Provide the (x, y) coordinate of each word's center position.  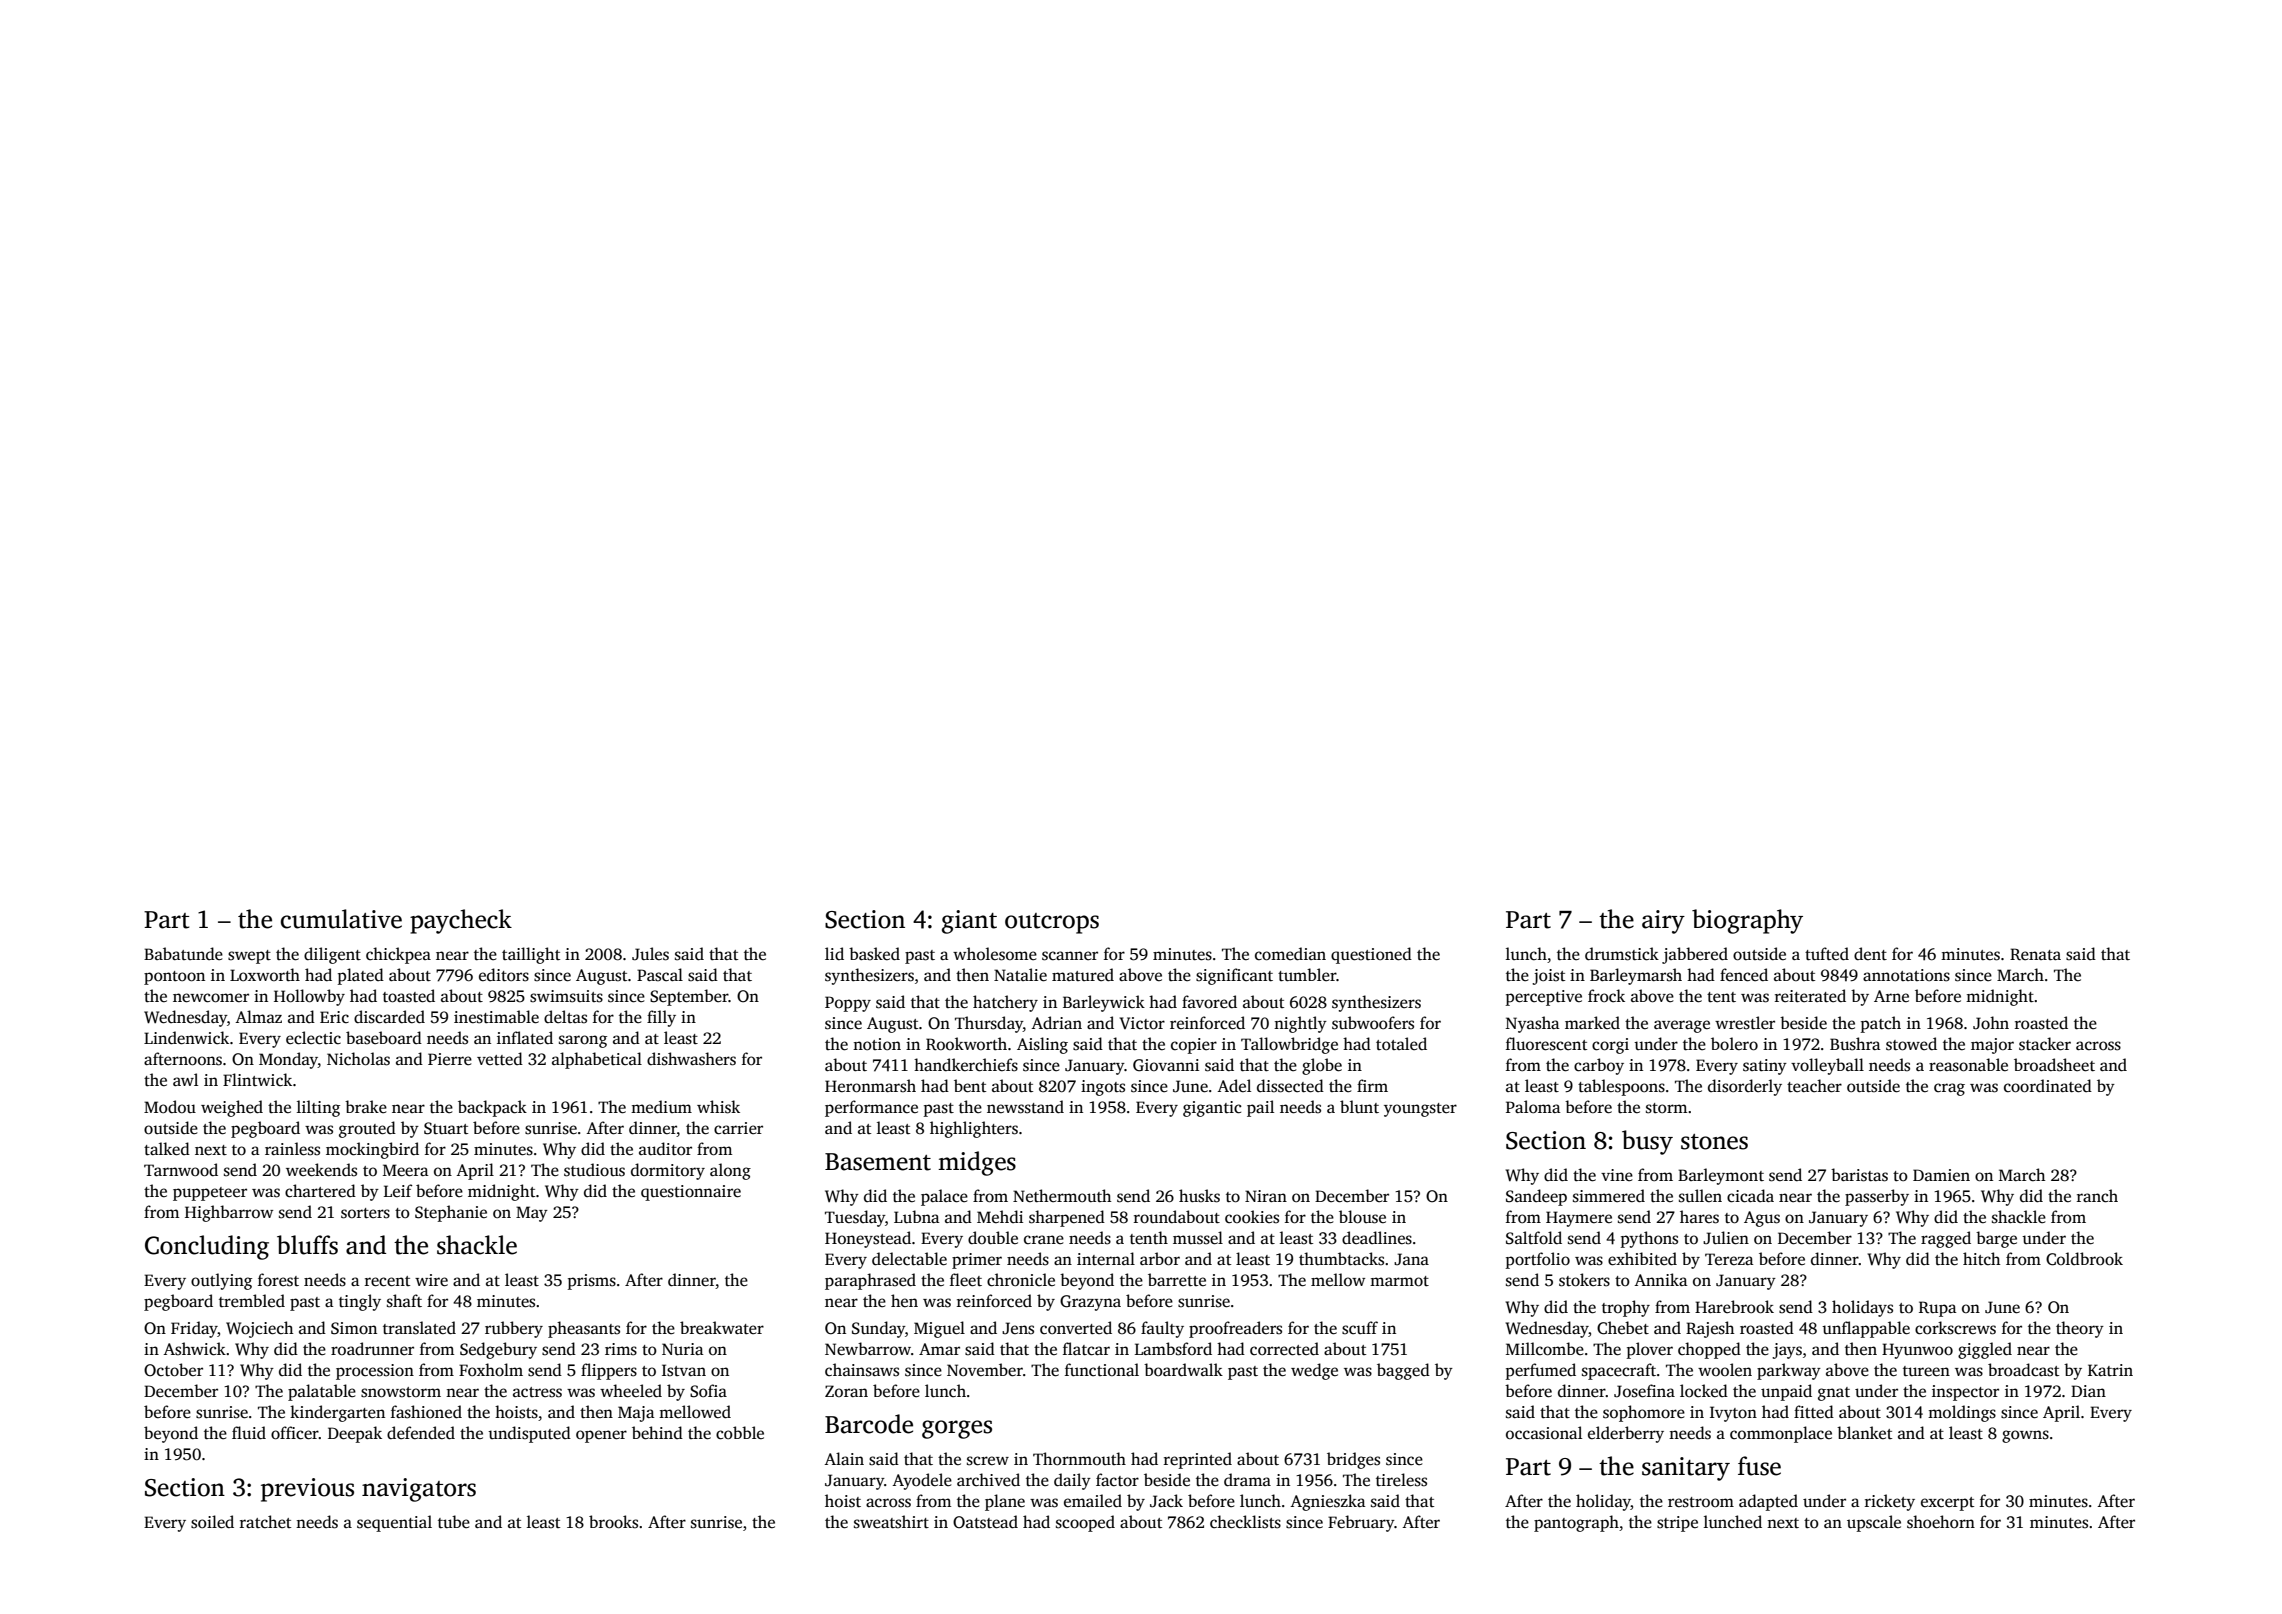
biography (1747, 921)
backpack (492, 1108)
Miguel (939, 1329)
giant (969, 922)
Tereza (1729, 1259)
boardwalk (1183, 1370)
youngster (1420, 1110)
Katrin (2110, 1370)
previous (307, 1490)
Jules (650, 954)
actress (537, 1392)
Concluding (207, 1247)
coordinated (2048, 1086)
